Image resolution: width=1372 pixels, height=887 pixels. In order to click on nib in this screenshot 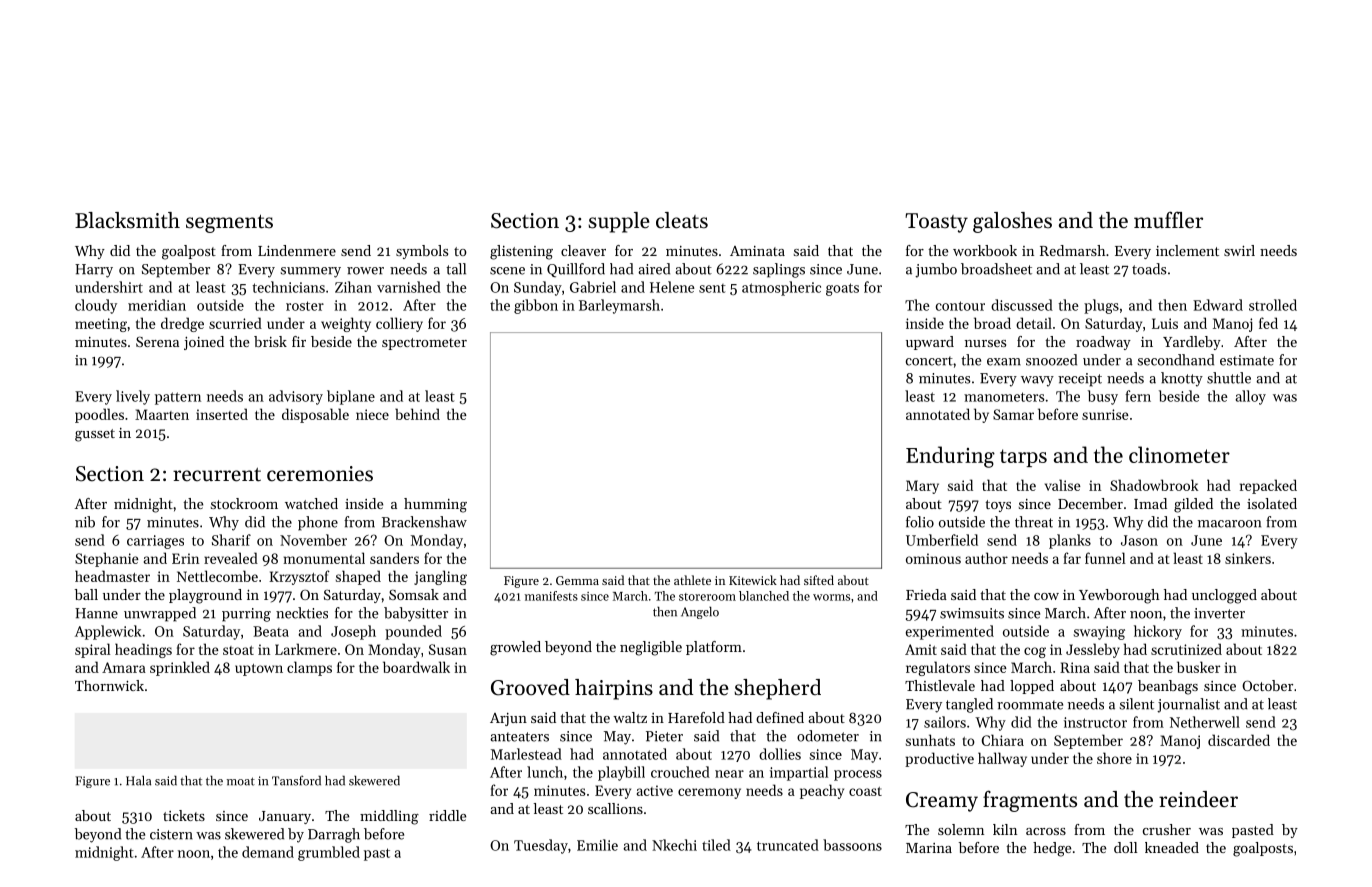, I will do `click(85, 522)`.
